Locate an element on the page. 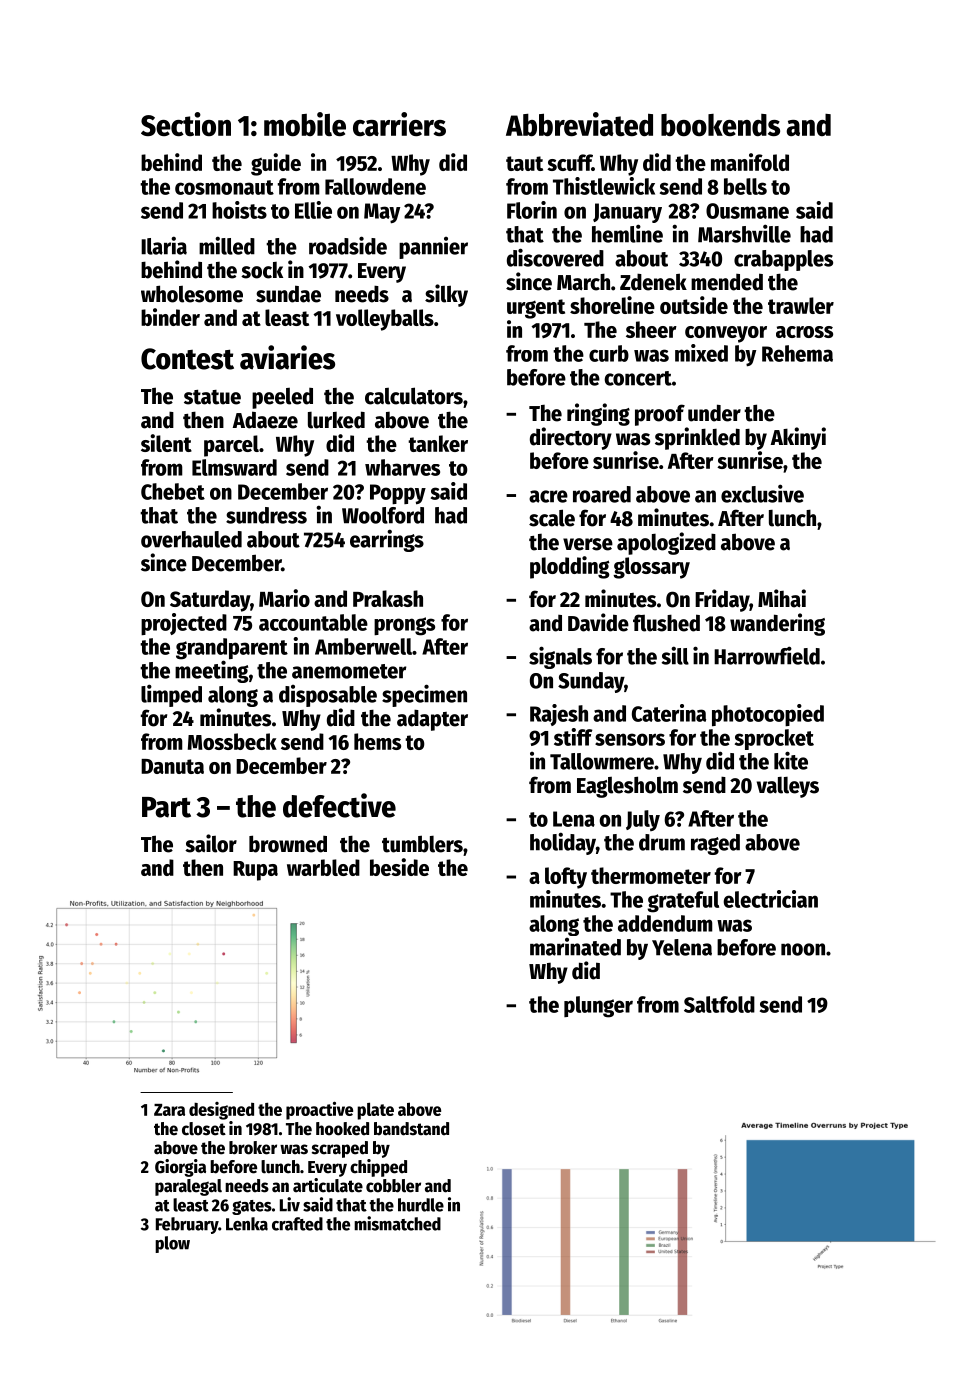 The image size is (974, 1384). acre is located at coordinates (548, 496).
